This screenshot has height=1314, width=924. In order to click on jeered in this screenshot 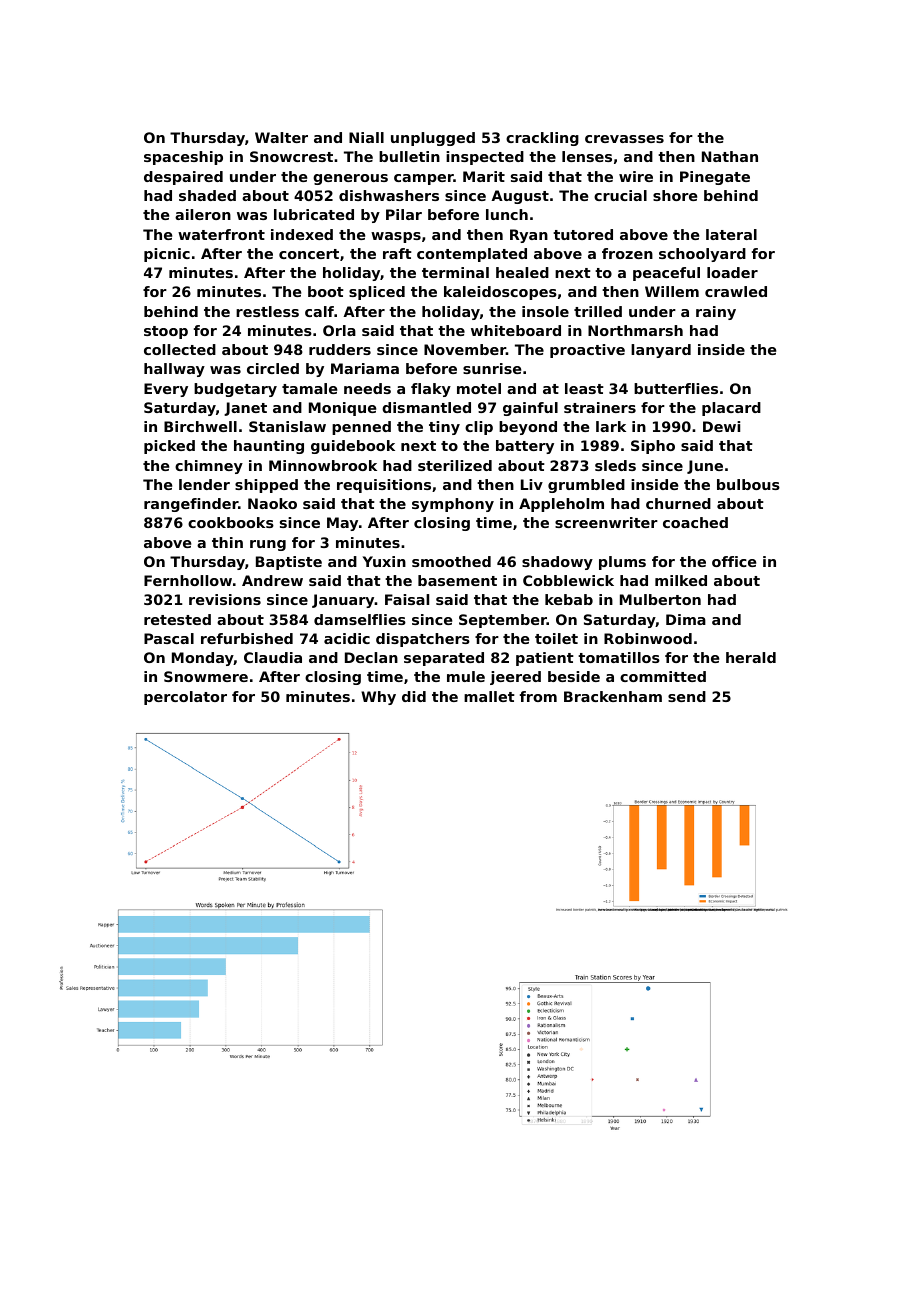, I will do `click(515, 678)`.
